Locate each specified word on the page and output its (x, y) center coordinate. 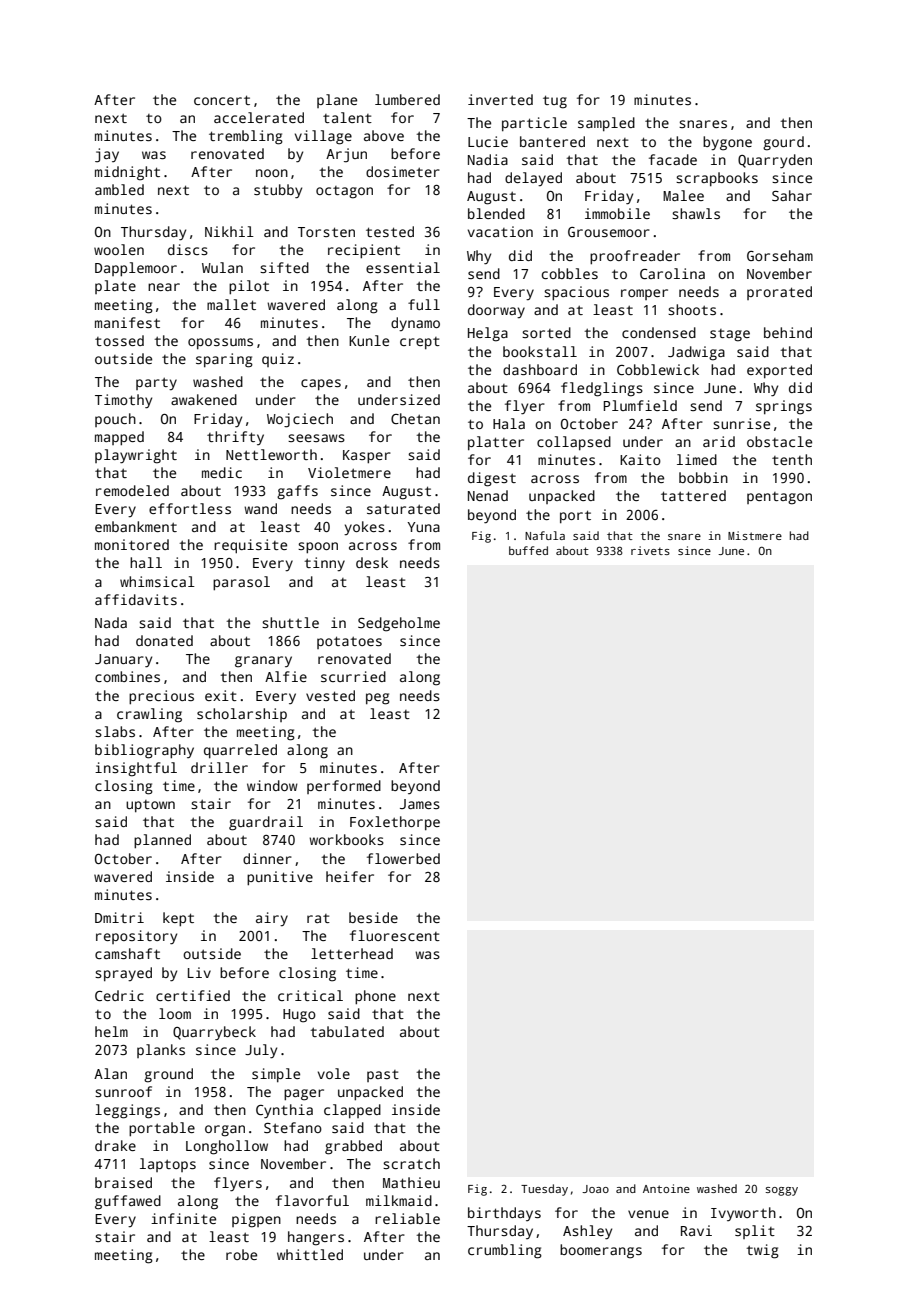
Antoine (666, 1188)
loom (175, 1013)
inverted (500, 99)
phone (375, 997)
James (420, 804)
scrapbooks (717, 179)
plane (337, 101)
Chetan (415, 418)
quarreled (240, 751)
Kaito (640, 459)
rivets (650, 550)
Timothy (123, 401)
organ (225, 1131)
